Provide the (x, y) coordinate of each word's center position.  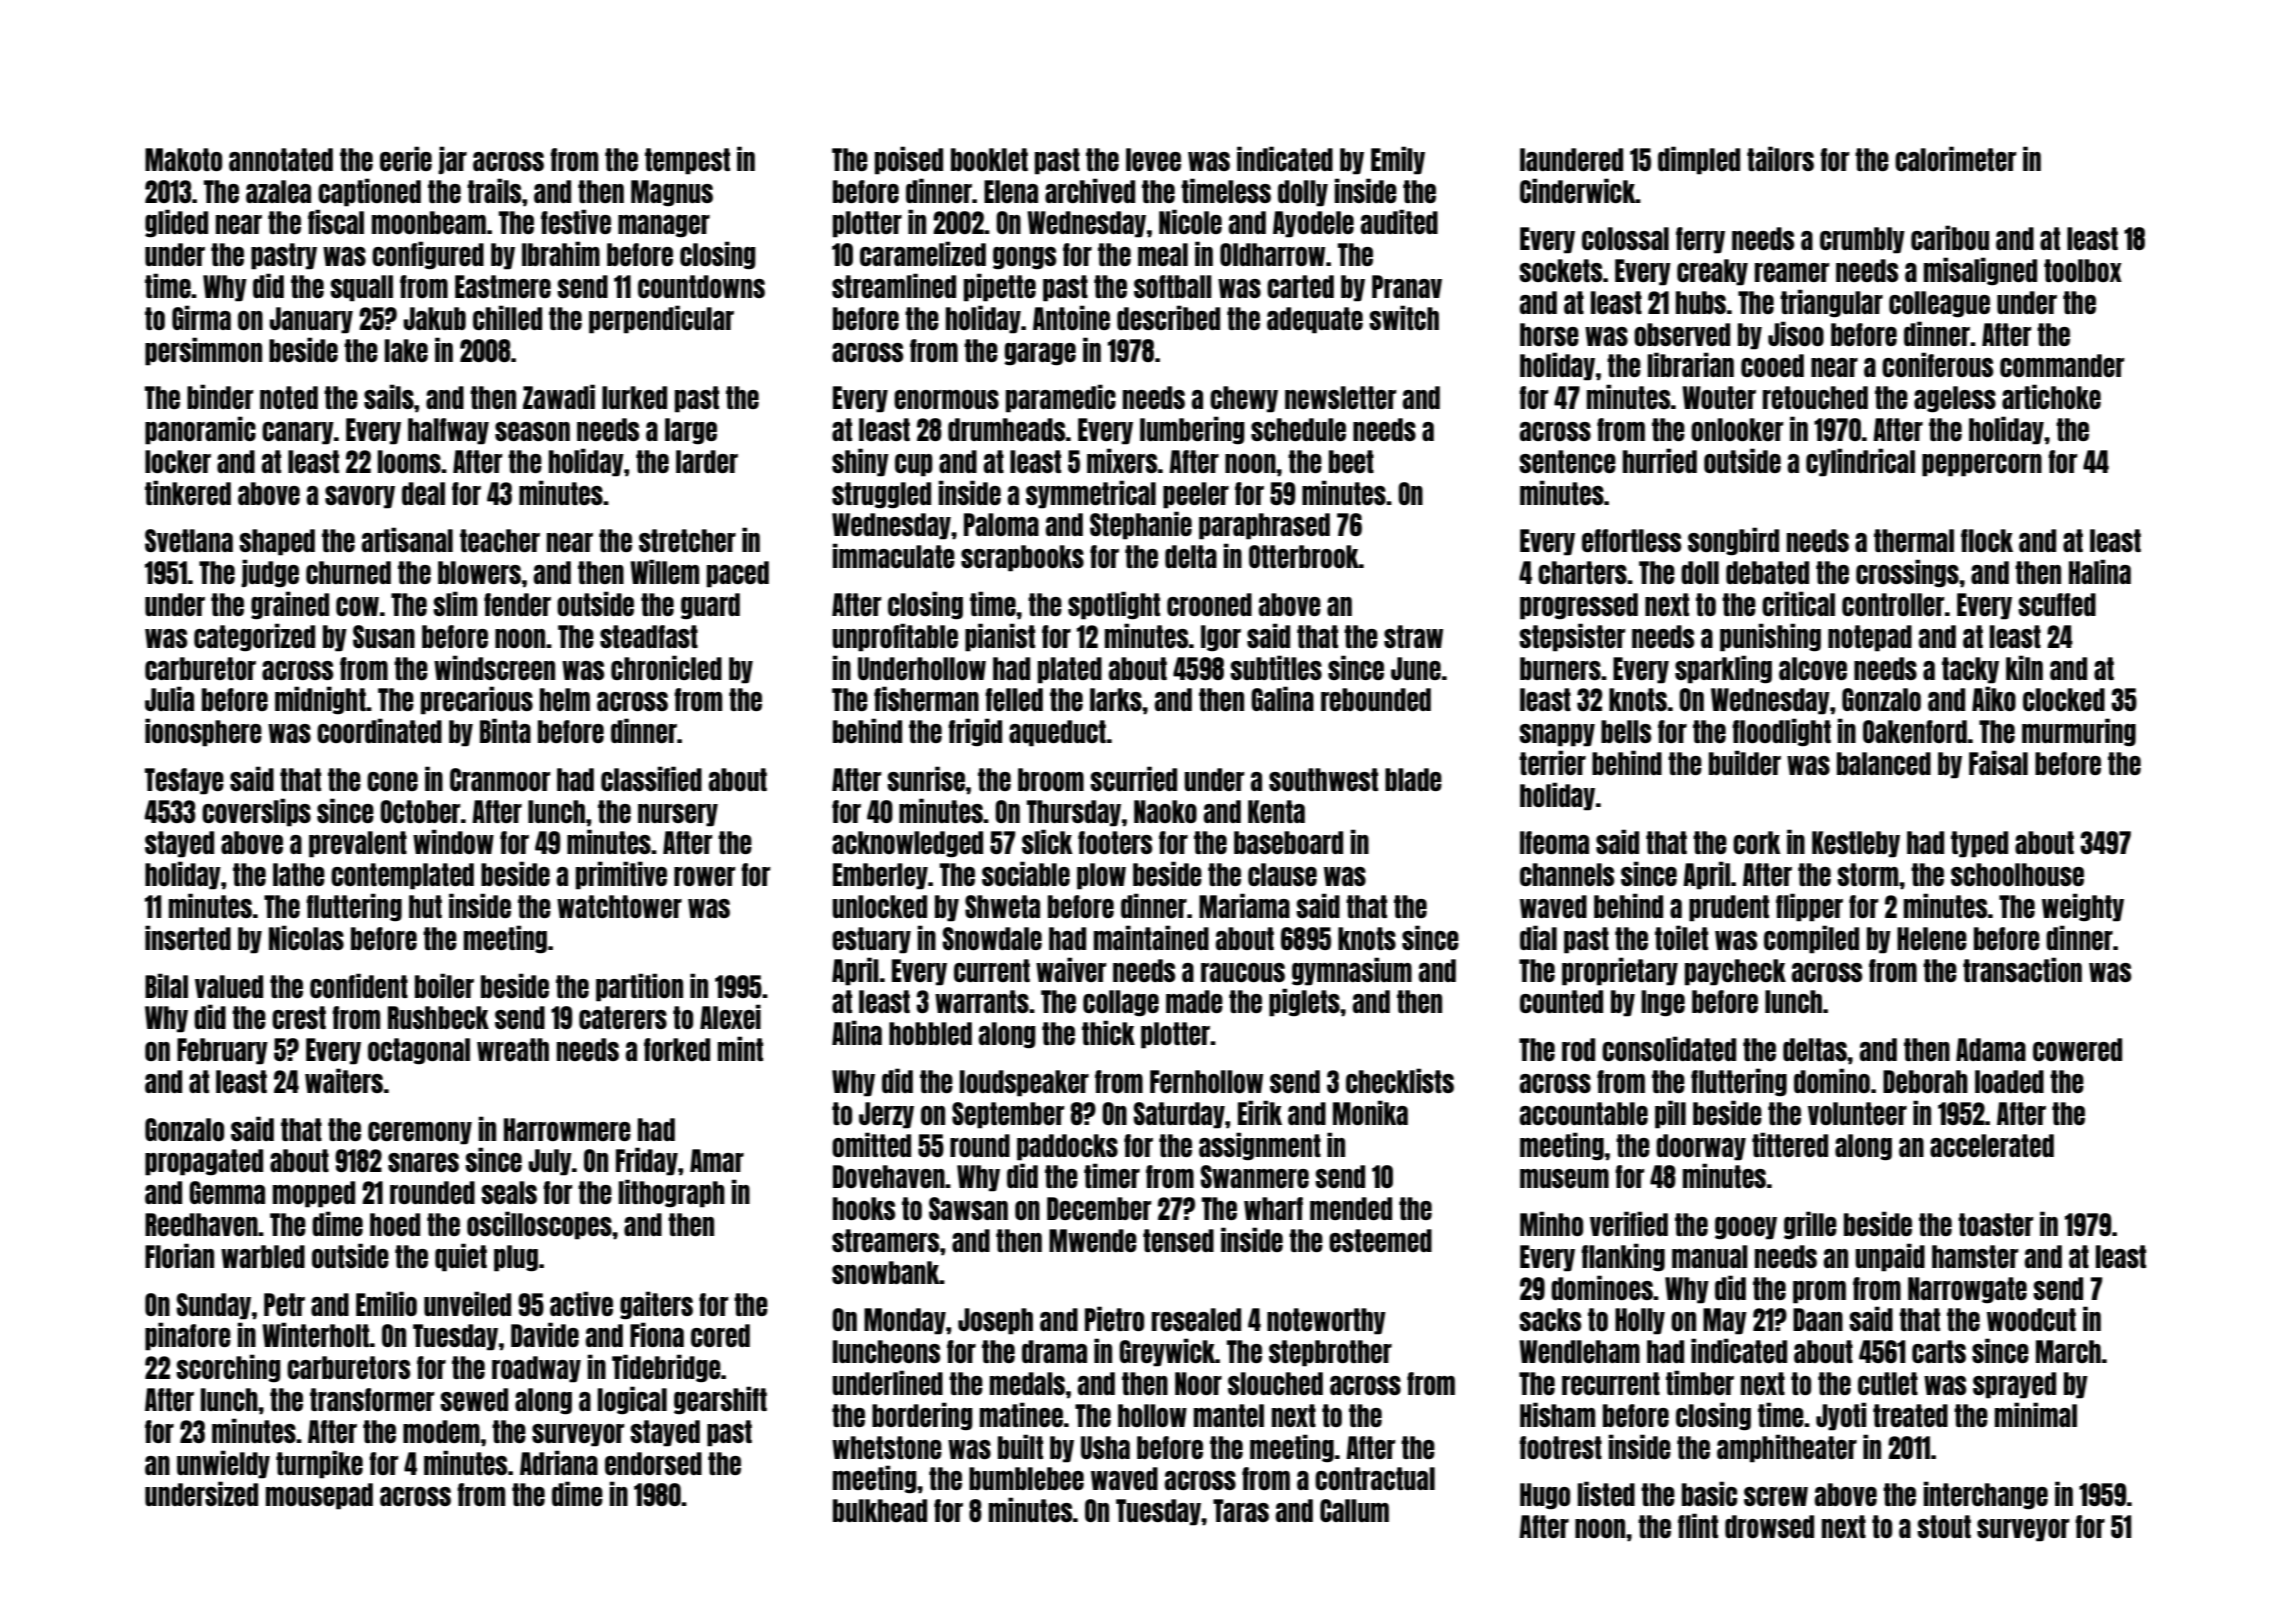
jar (452, 160)
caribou (1950, 237)
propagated (204, 1162)
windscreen (494, 667)
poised (909, 160)
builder (1745, 762)
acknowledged (907, 844)
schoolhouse (2017, 874)
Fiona (657, 1334)
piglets (1304, 1002)
